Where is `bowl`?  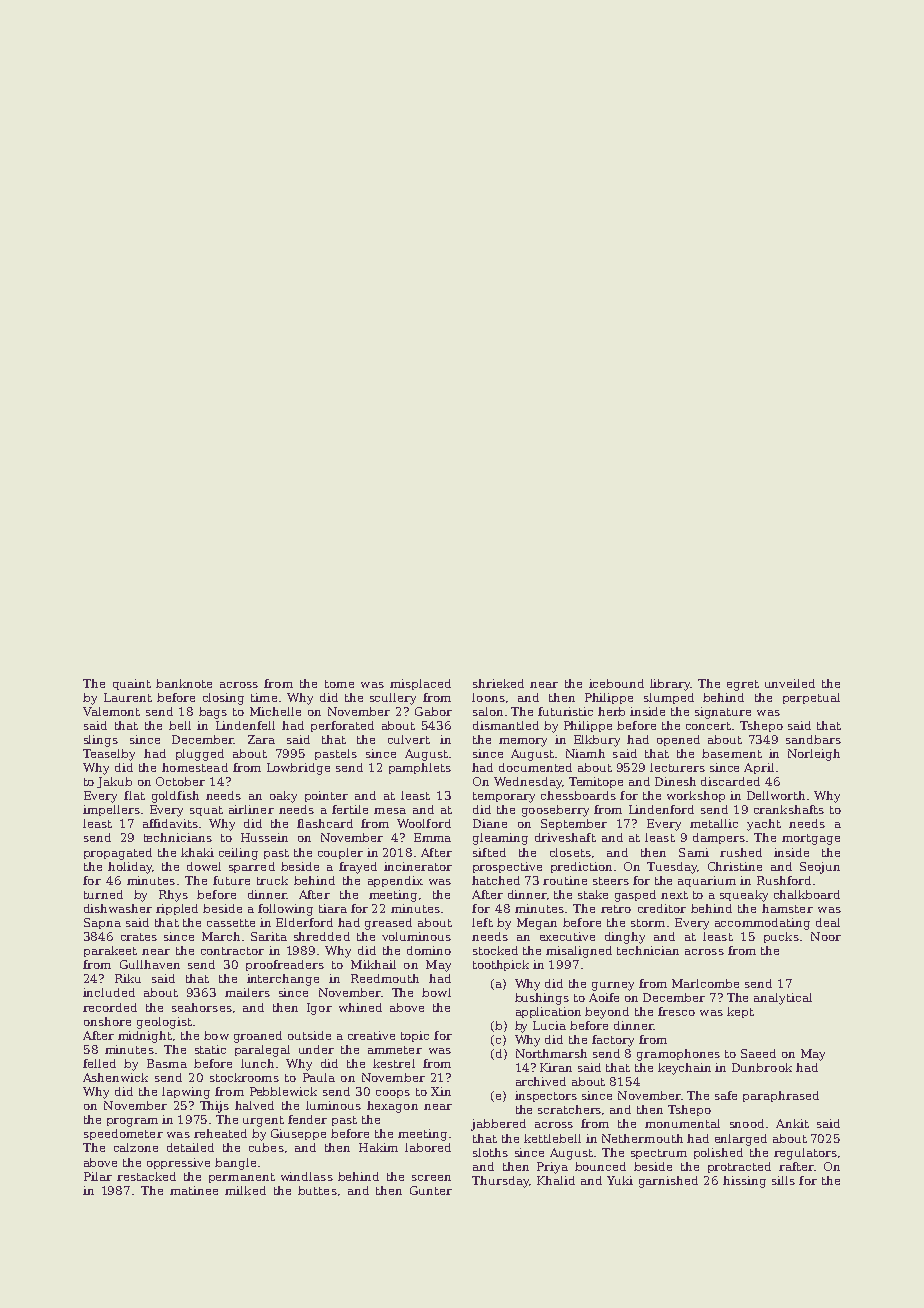 bowl is located at coordinates (436, 992).
